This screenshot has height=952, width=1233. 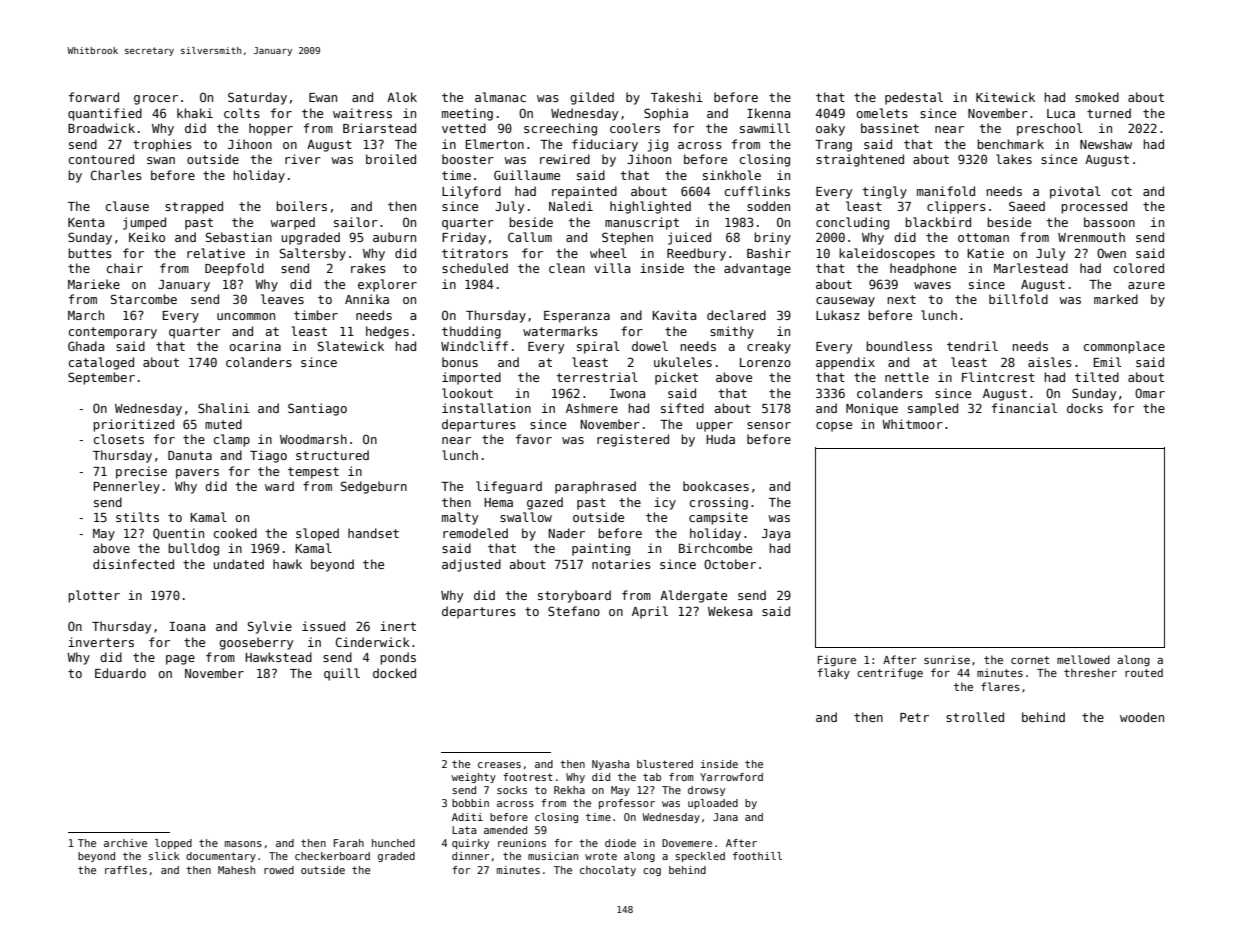 What do you see at coordinates (1142, 717) in the screenshot?
I see `wooden` at bounding box center [1142, 717].
